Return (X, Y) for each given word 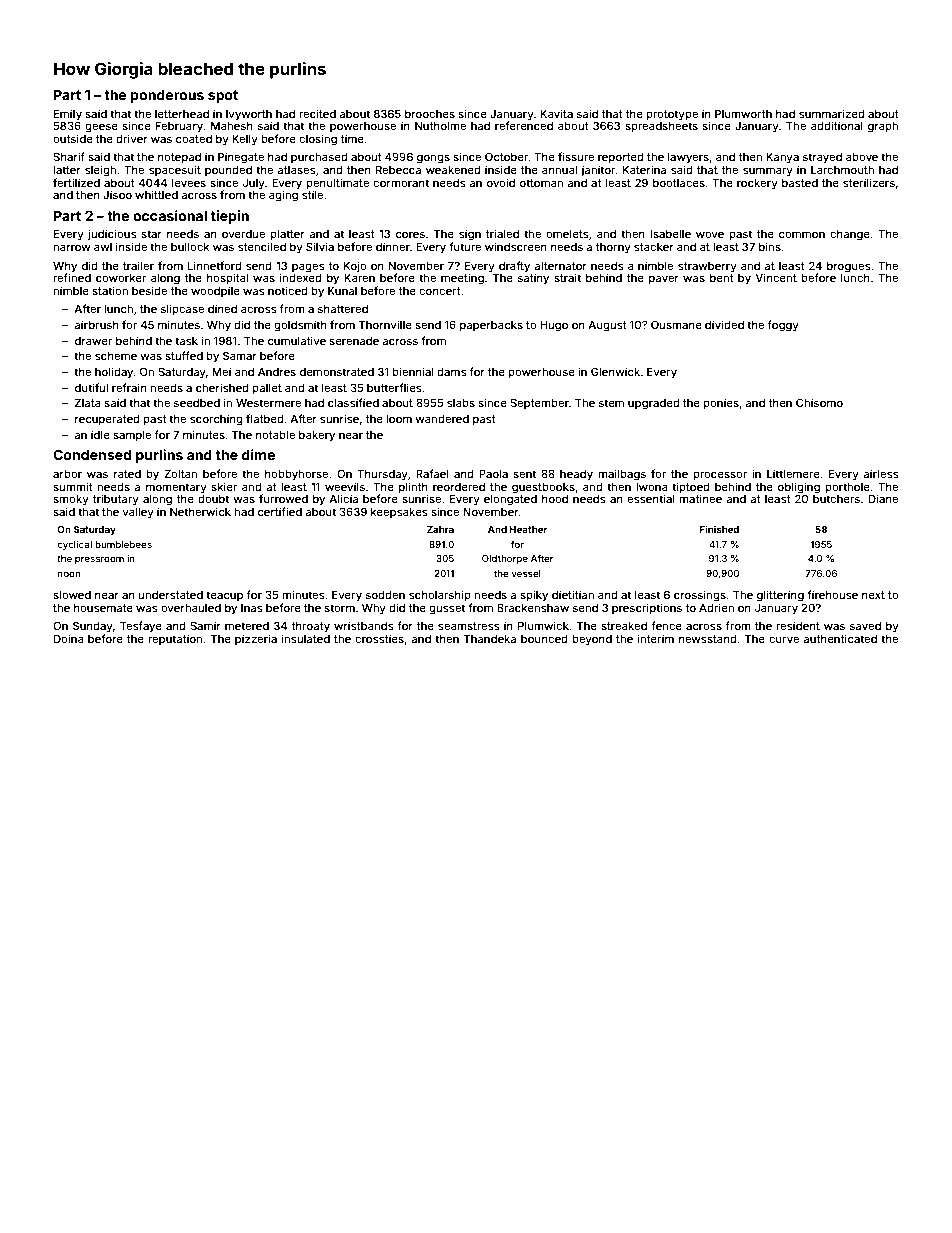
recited (317, 113)
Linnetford (214, 265)
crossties (379, 638)
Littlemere (793, 473)
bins (770, 246)
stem (611, 403)
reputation (175, 639)
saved (865, 626)
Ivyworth (249, 115)
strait (567, 277)
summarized (831, 113)
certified (280, 511)
